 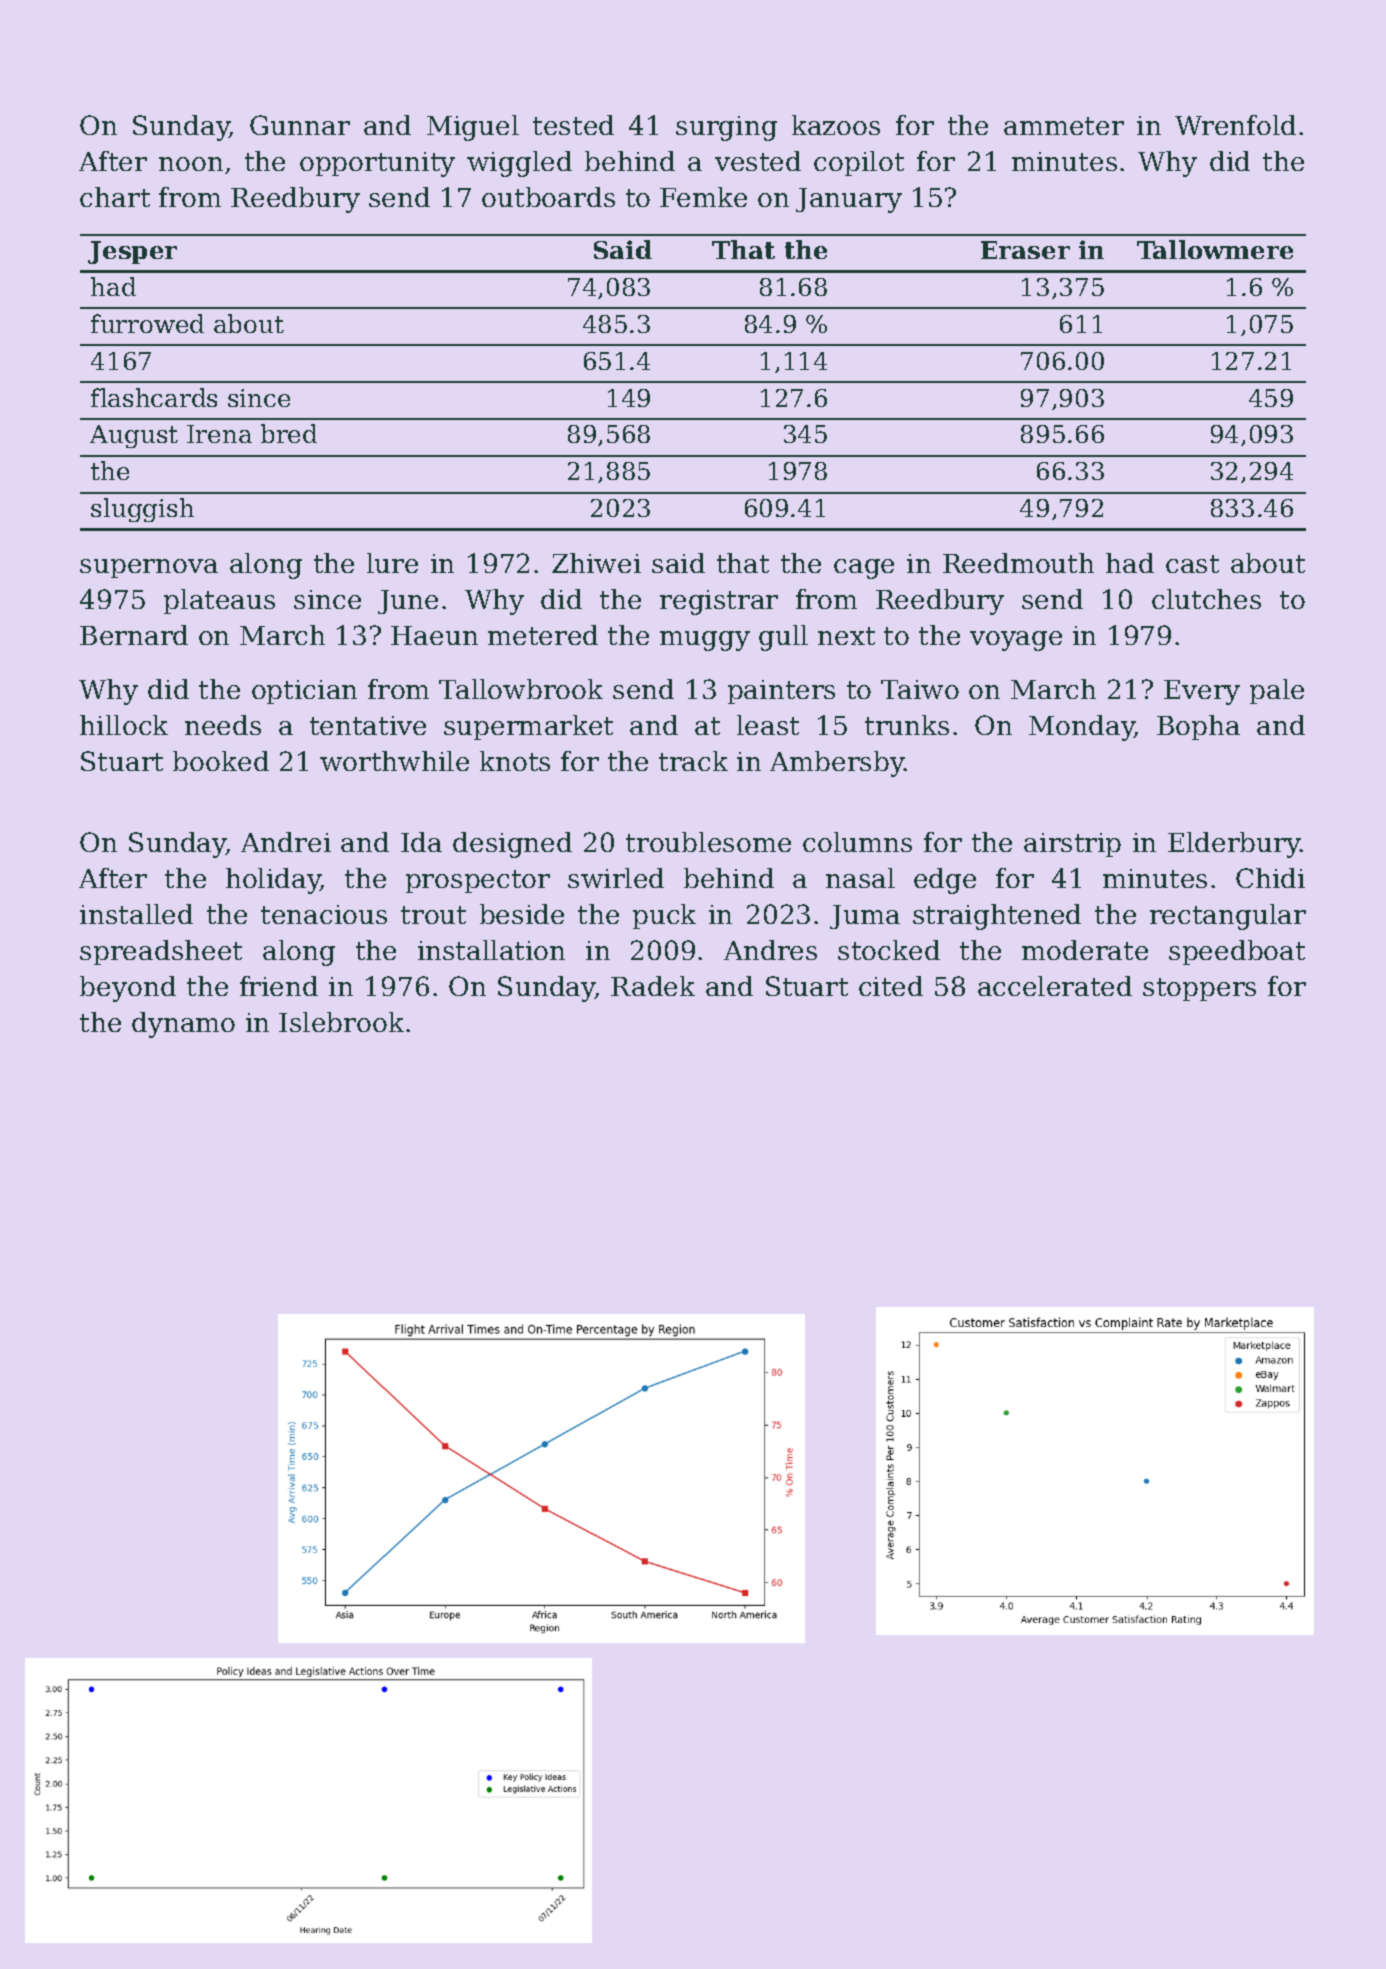 What do you see at coordinates (837, 764) in the document?
I see `Ambersby` at bounding box center [837, 764].
